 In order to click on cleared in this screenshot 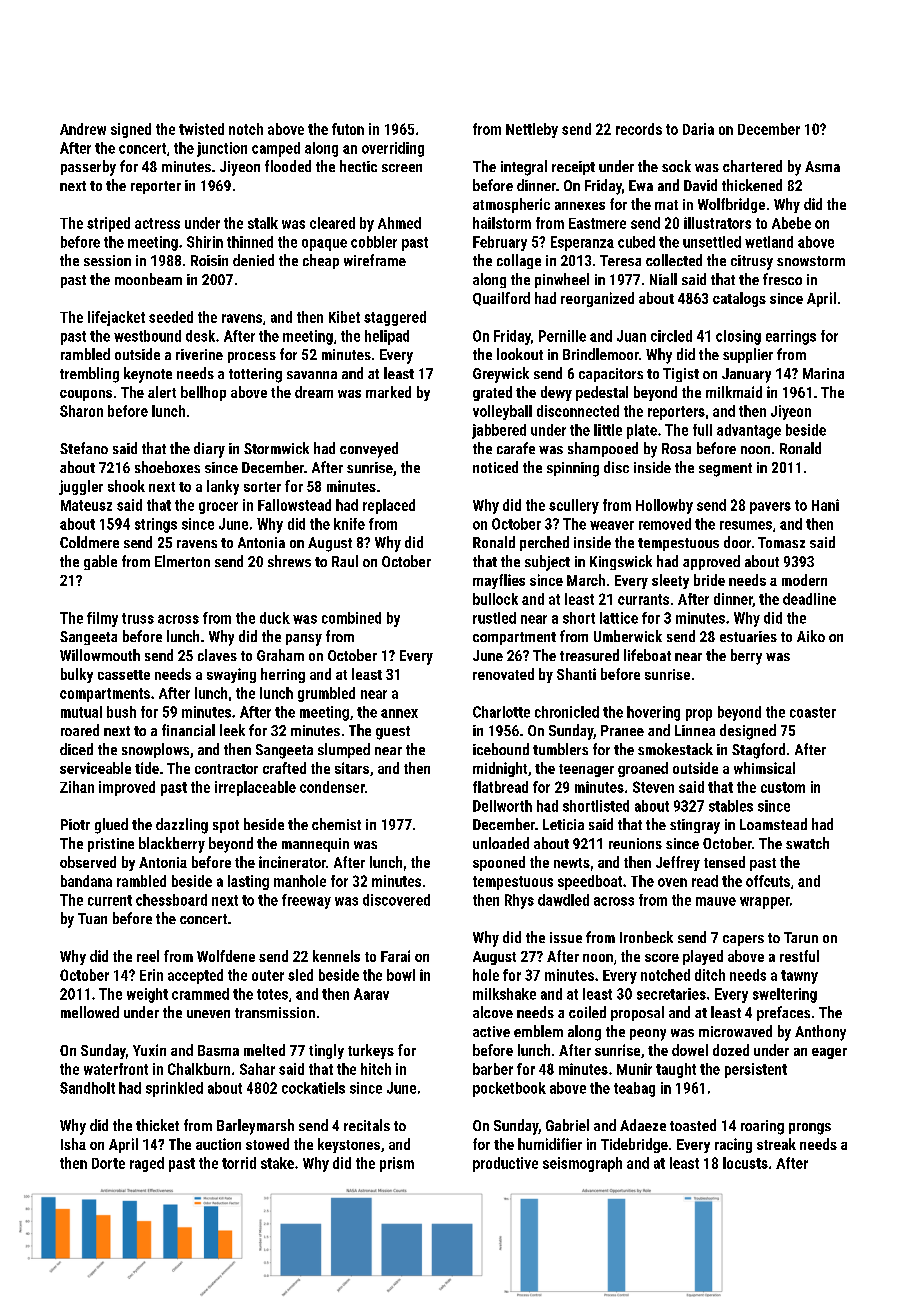, I will do `click(332, 223)`.
